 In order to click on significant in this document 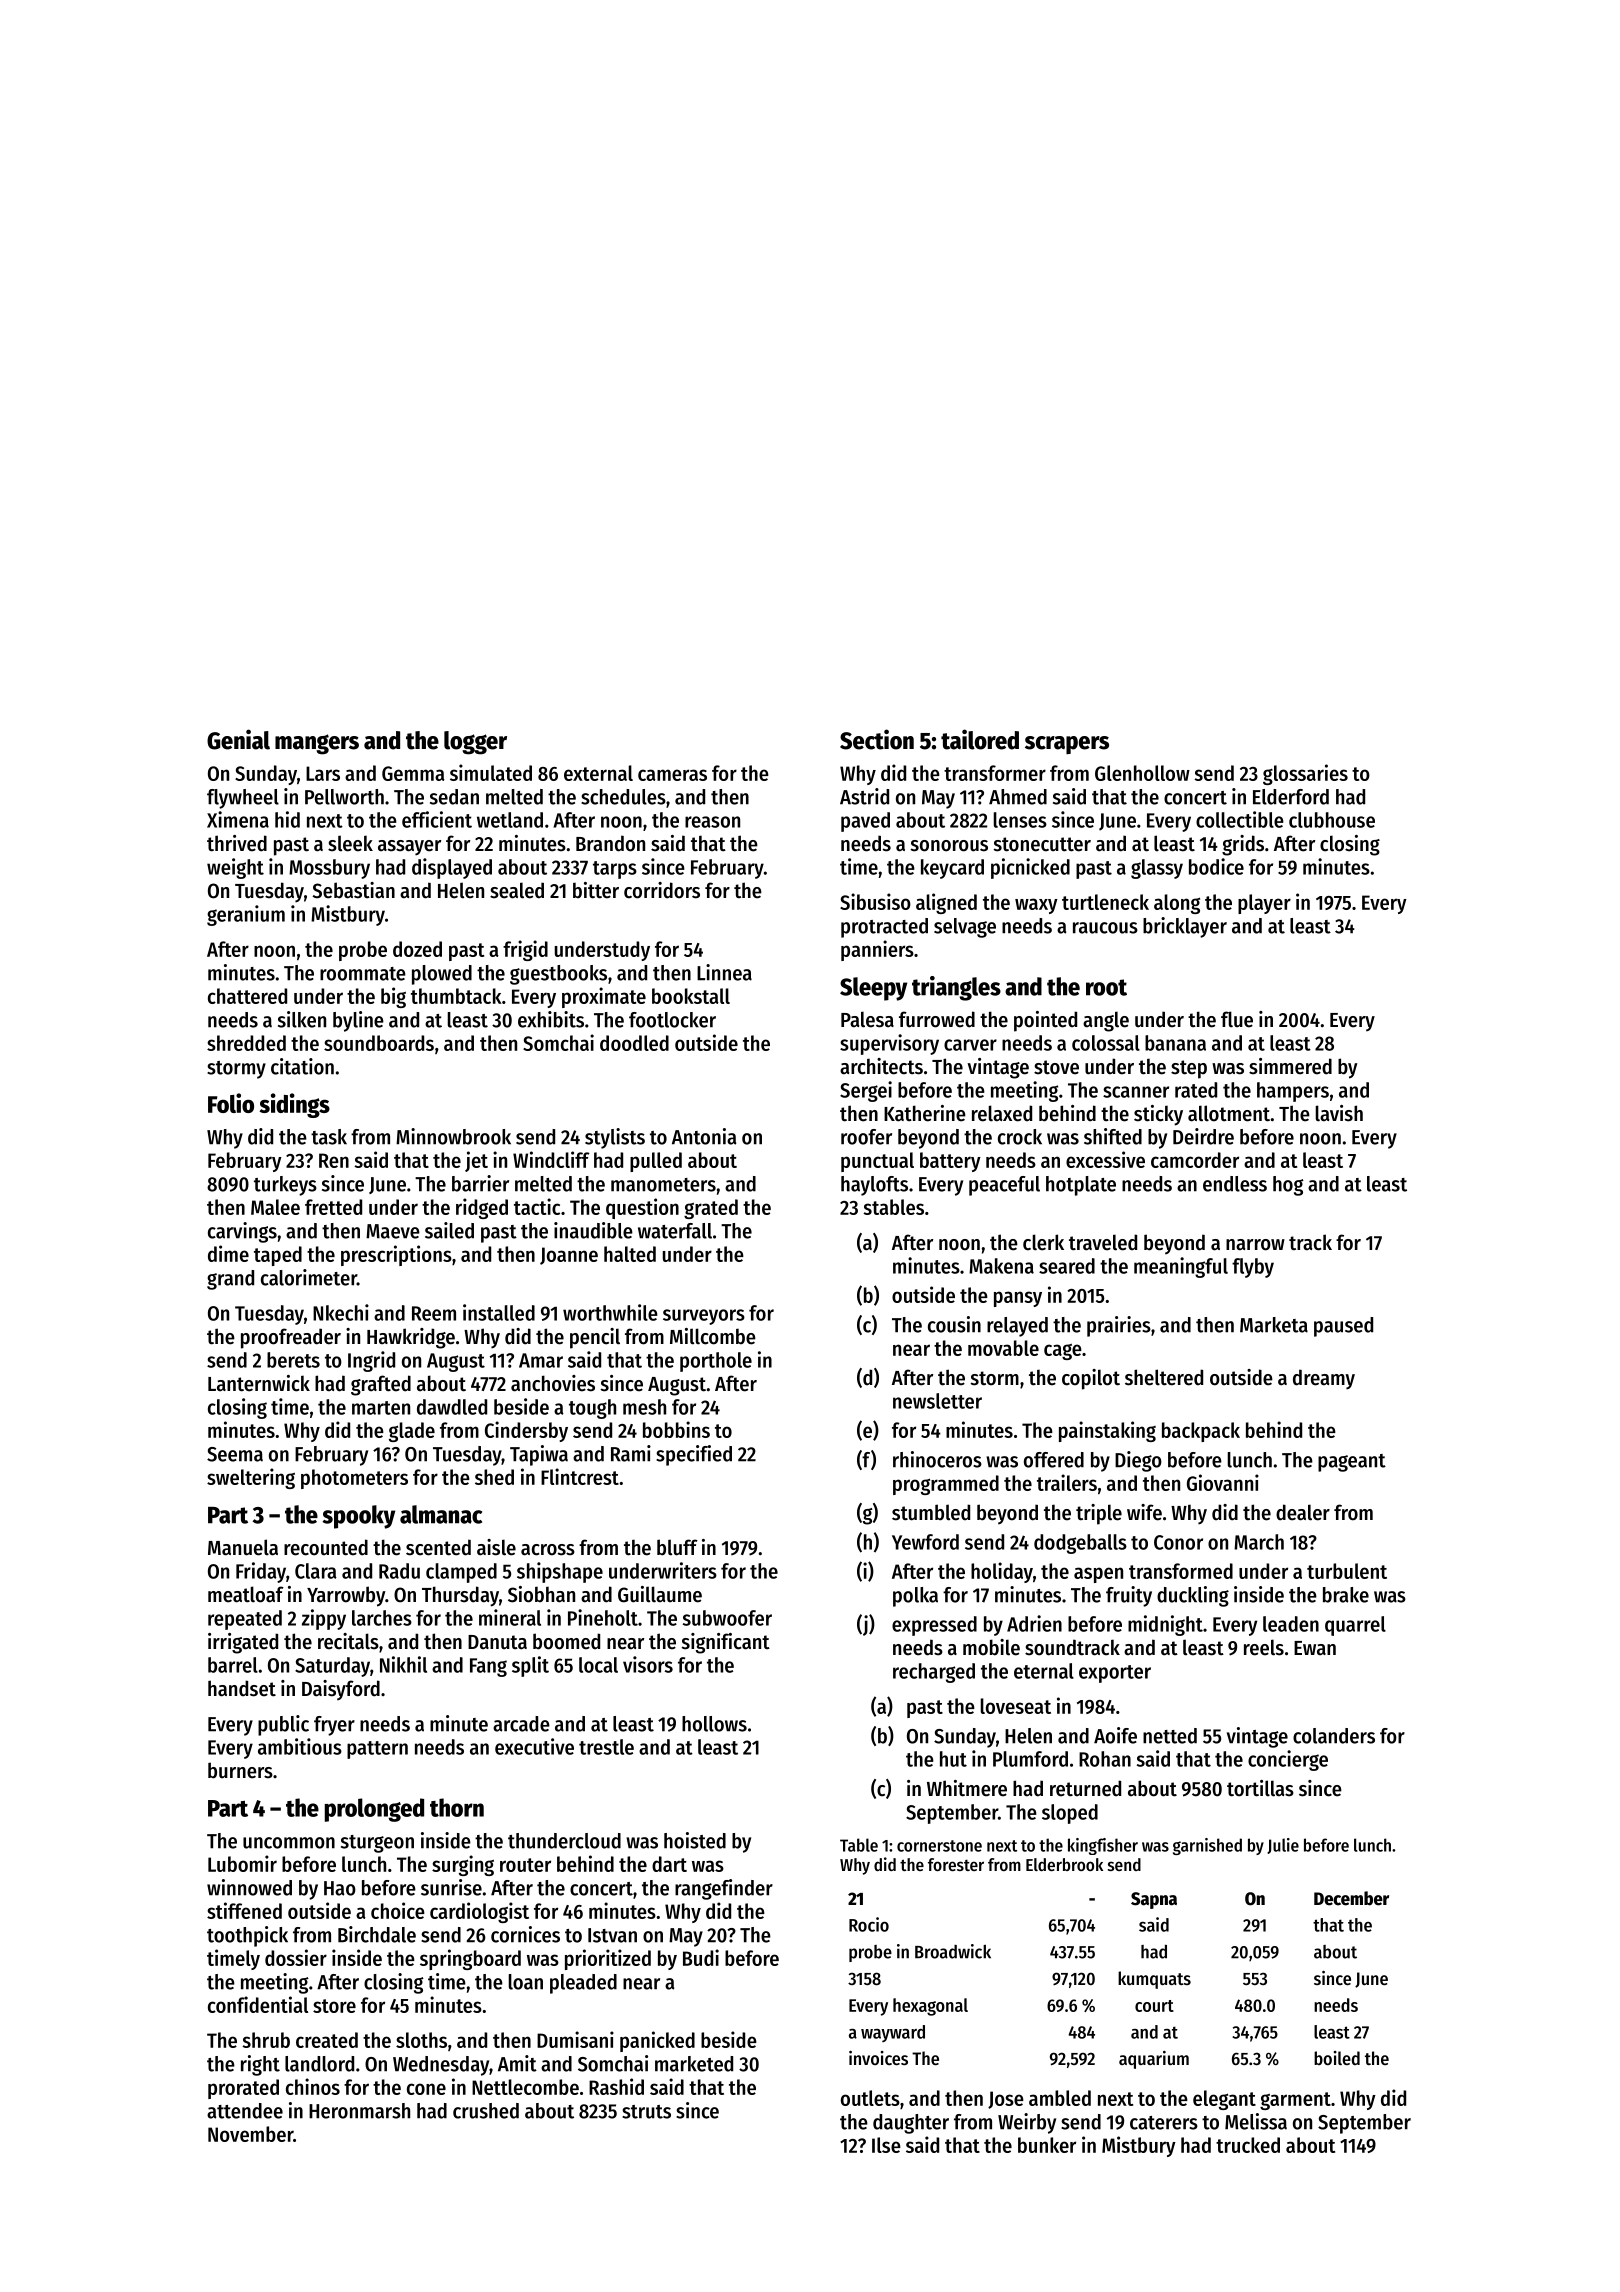, I will do `click(726, 1643)`.
